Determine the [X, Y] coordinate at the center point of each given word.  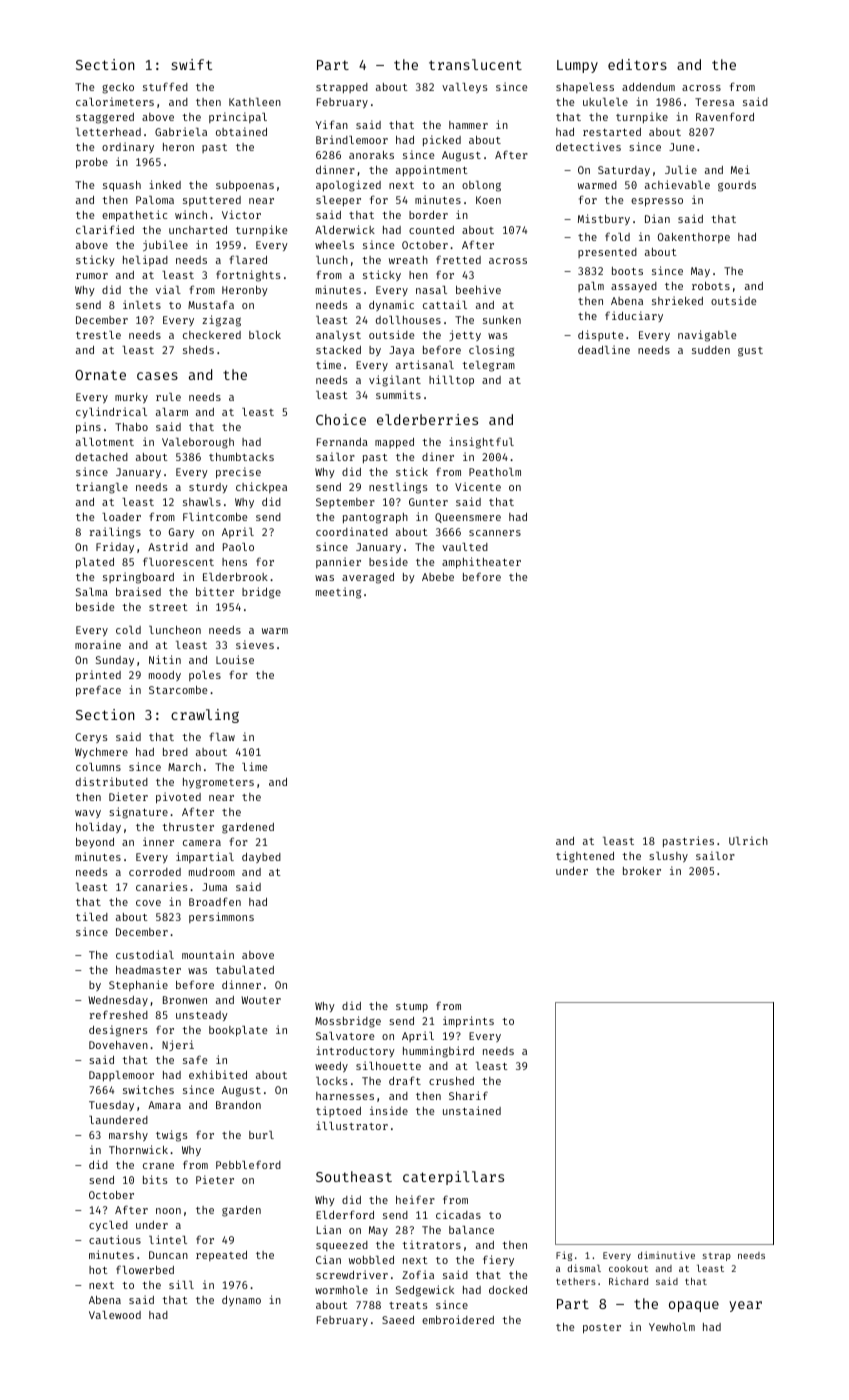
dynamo [241, 1301]
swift [192, 64]
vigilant [395, 381]
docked [508, 1290]
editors [637, 64]
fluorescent [178, 561]
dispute [600, 335]
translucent [475, 64]
